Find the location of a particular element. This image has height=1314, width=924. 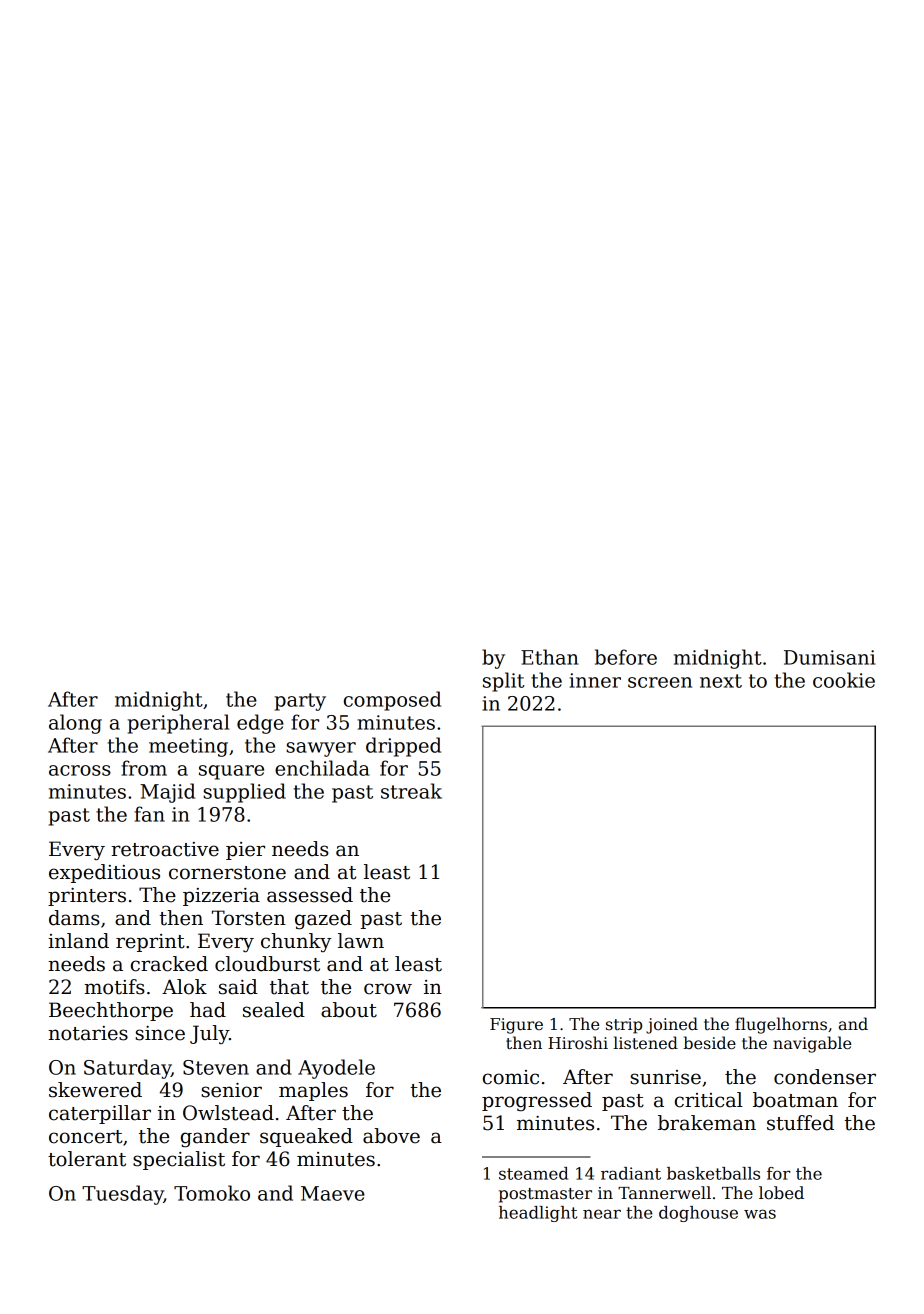

crow is located at coordinates (388, 989).
